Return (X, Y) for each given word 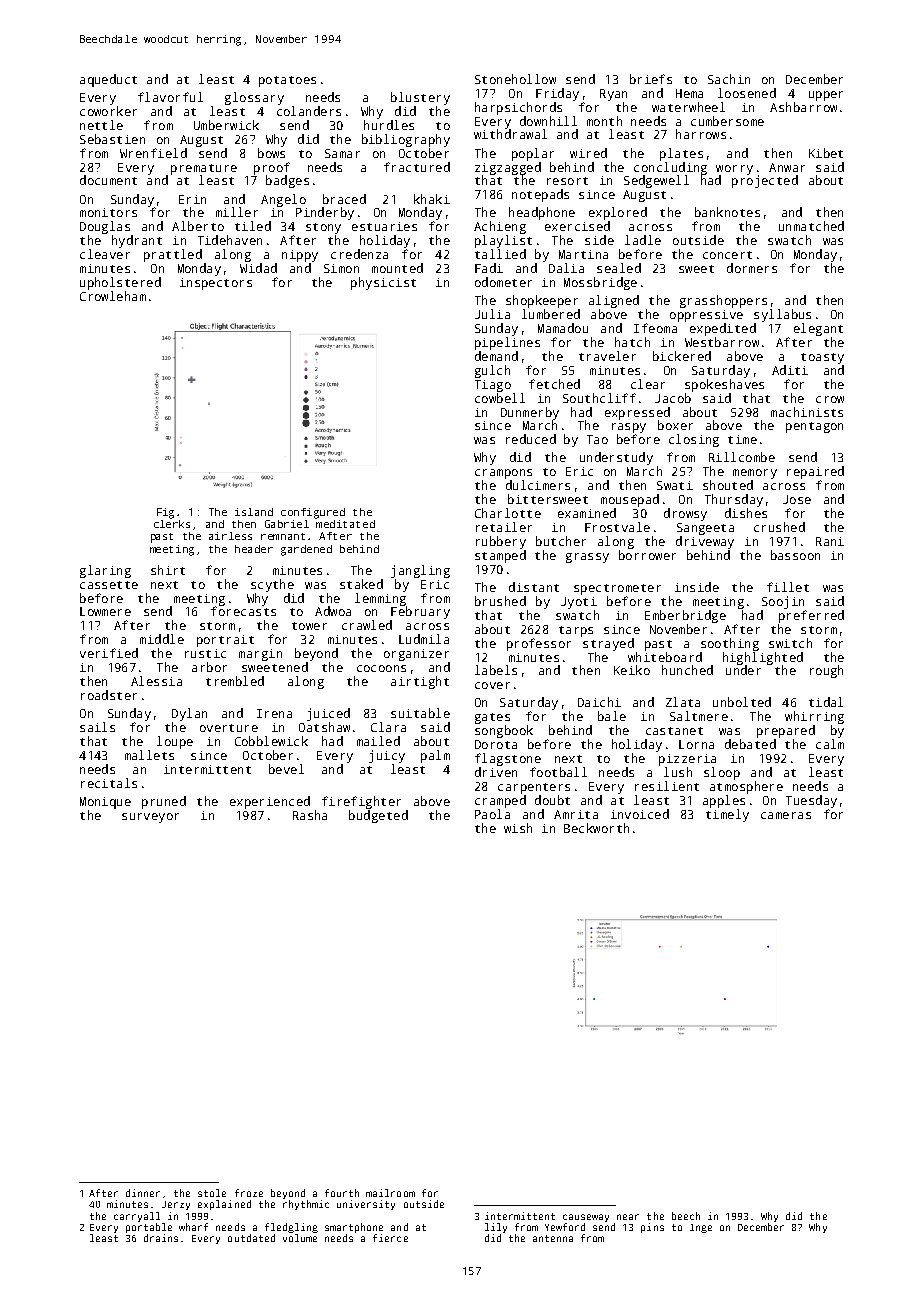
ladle (643, 240)
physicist (383, 283)
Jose (797, 499)
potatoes (287, 81)
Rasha (310, 815)
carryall (137, 1217)
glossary (254, 98)
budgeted (378, 816)
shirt (168, 570)
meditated (345, 524)
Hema (689, 93)
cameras (786, 815)
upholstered (120, 283)
